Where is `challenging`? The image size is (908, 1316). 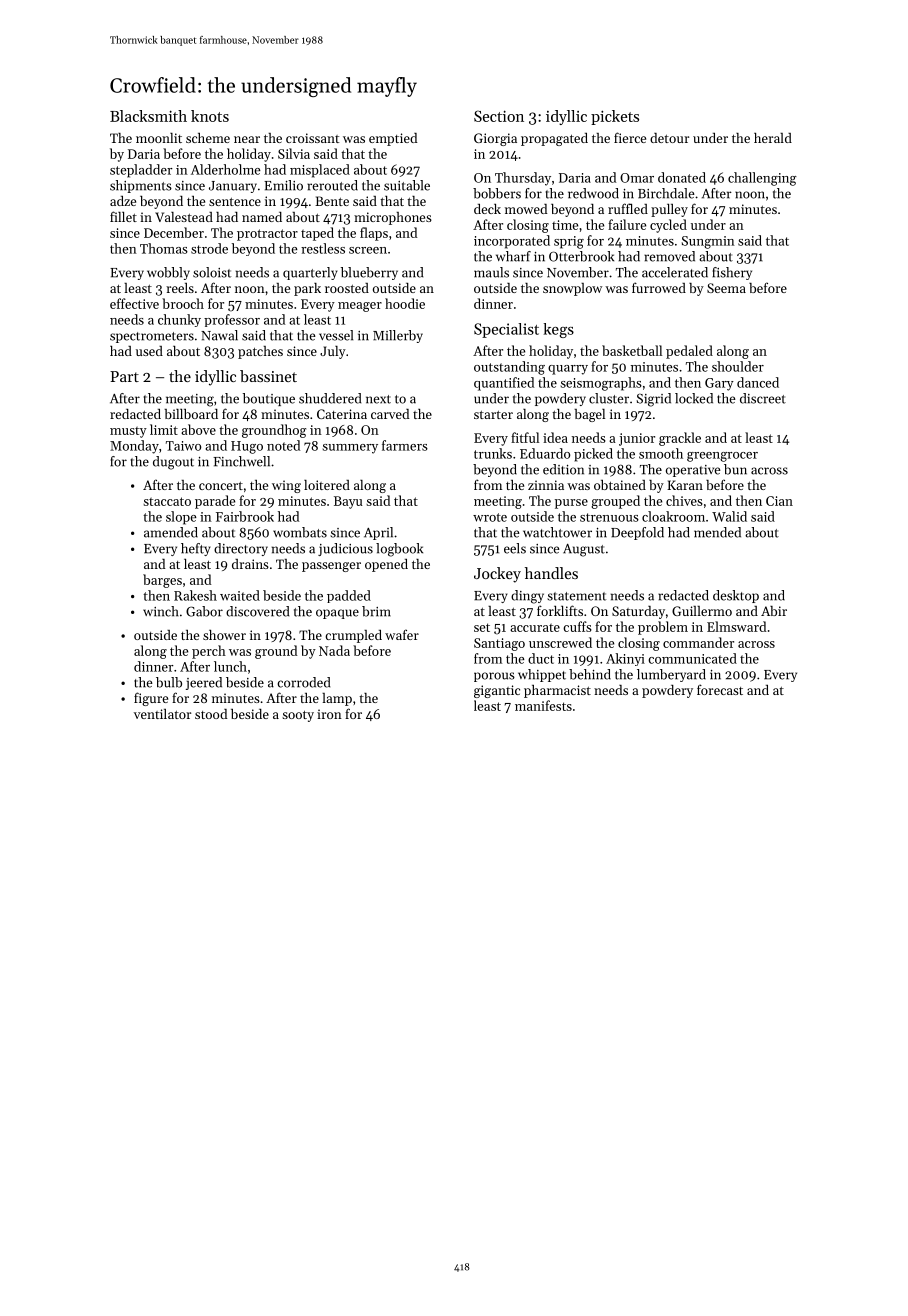
challenging is located at coordinates (762, 179).
